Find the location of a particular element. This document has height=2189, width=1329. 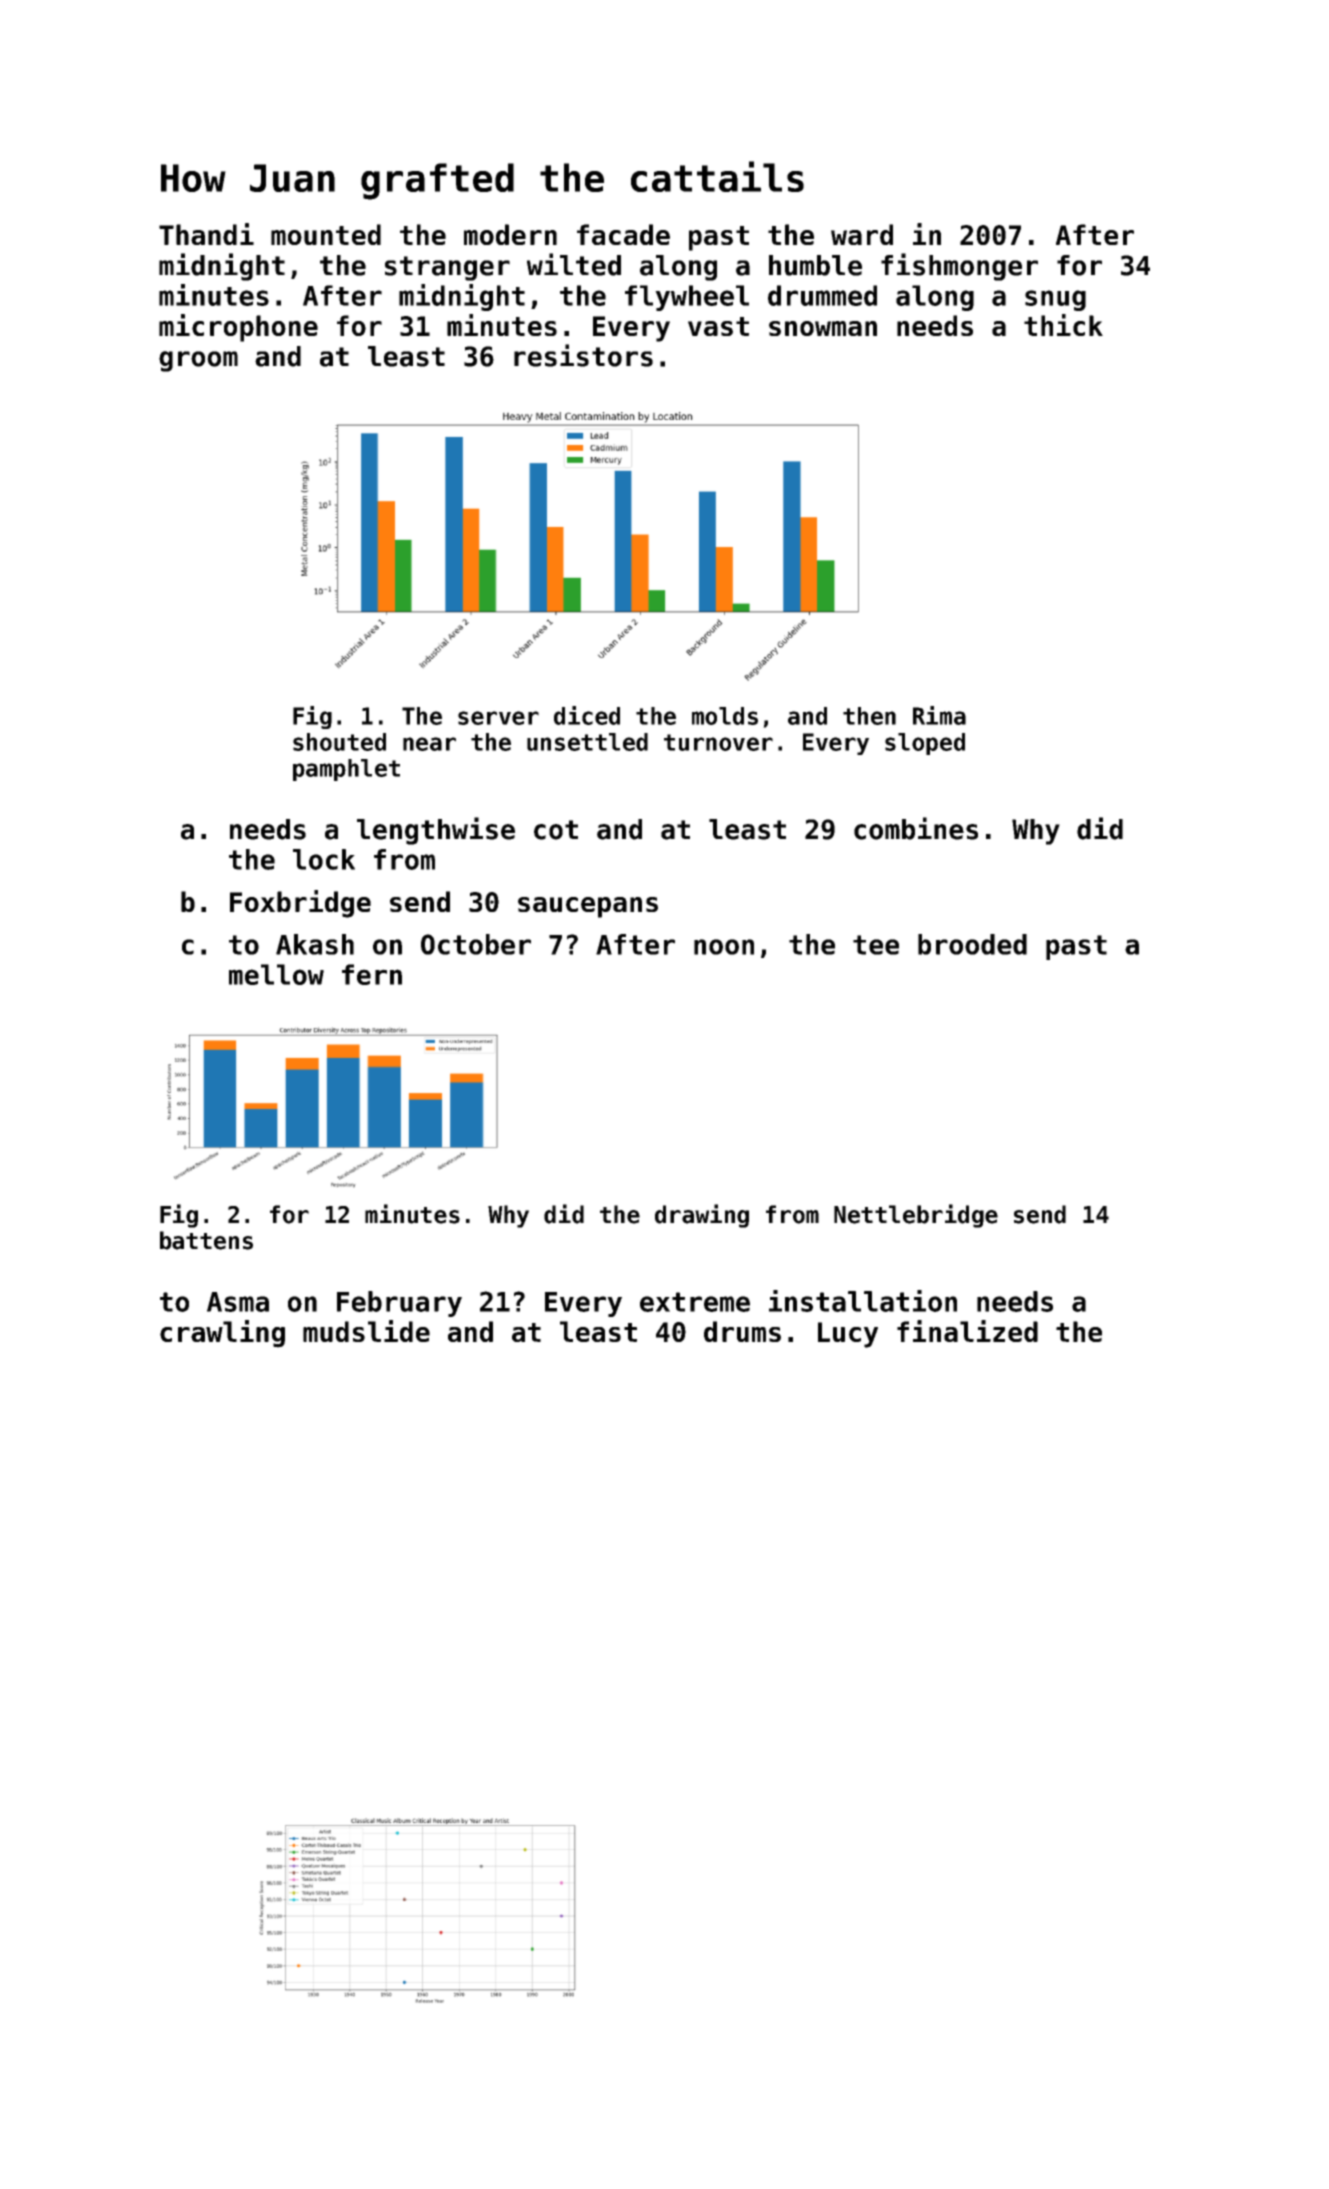

saucepans is located at coordinates (588, 907).
